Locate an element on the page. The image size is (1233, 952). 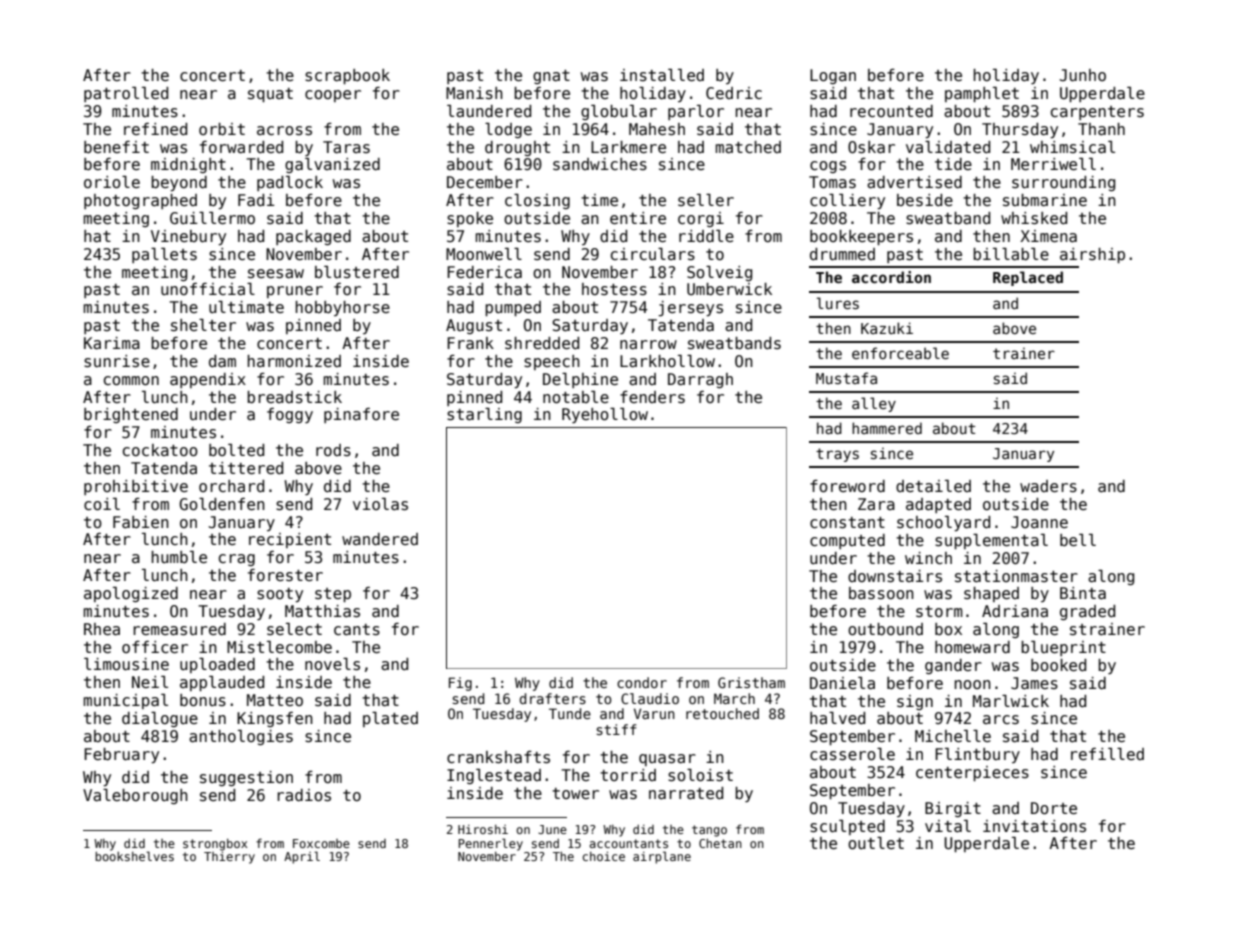
appendix is located at coordinates (208, 380).
